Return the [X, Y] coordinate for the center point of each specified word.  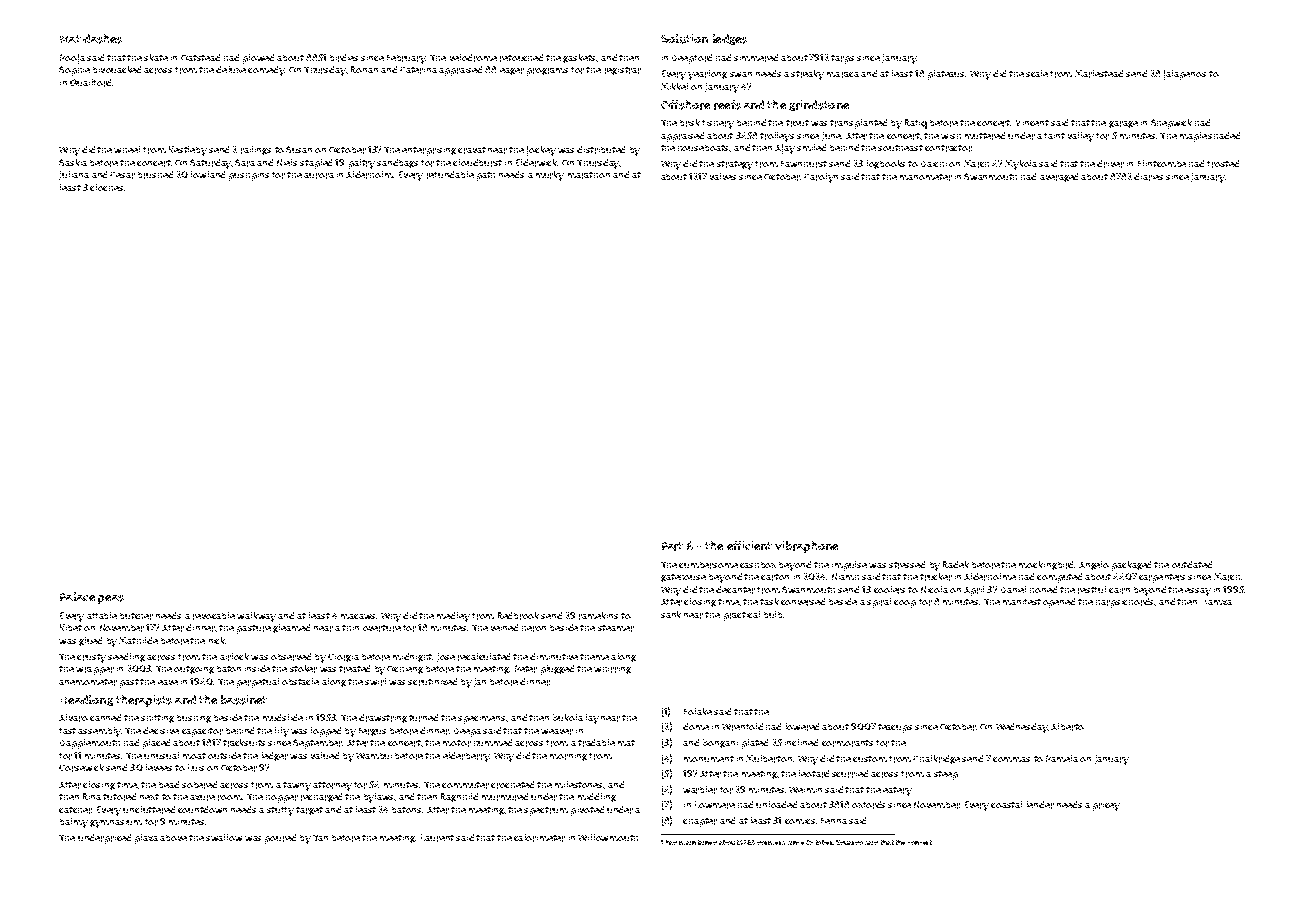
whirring [612, 670]
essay [1198, 592]
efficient [749, 545]
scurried [850, 774]
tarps [842, 59]
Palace [77, 596]
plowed [258, 59]
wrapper [95, 671]
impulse [849, 566]
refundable [450, 175]
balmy [74, 823]
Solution [684, 39]
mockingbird [1046, 565]
